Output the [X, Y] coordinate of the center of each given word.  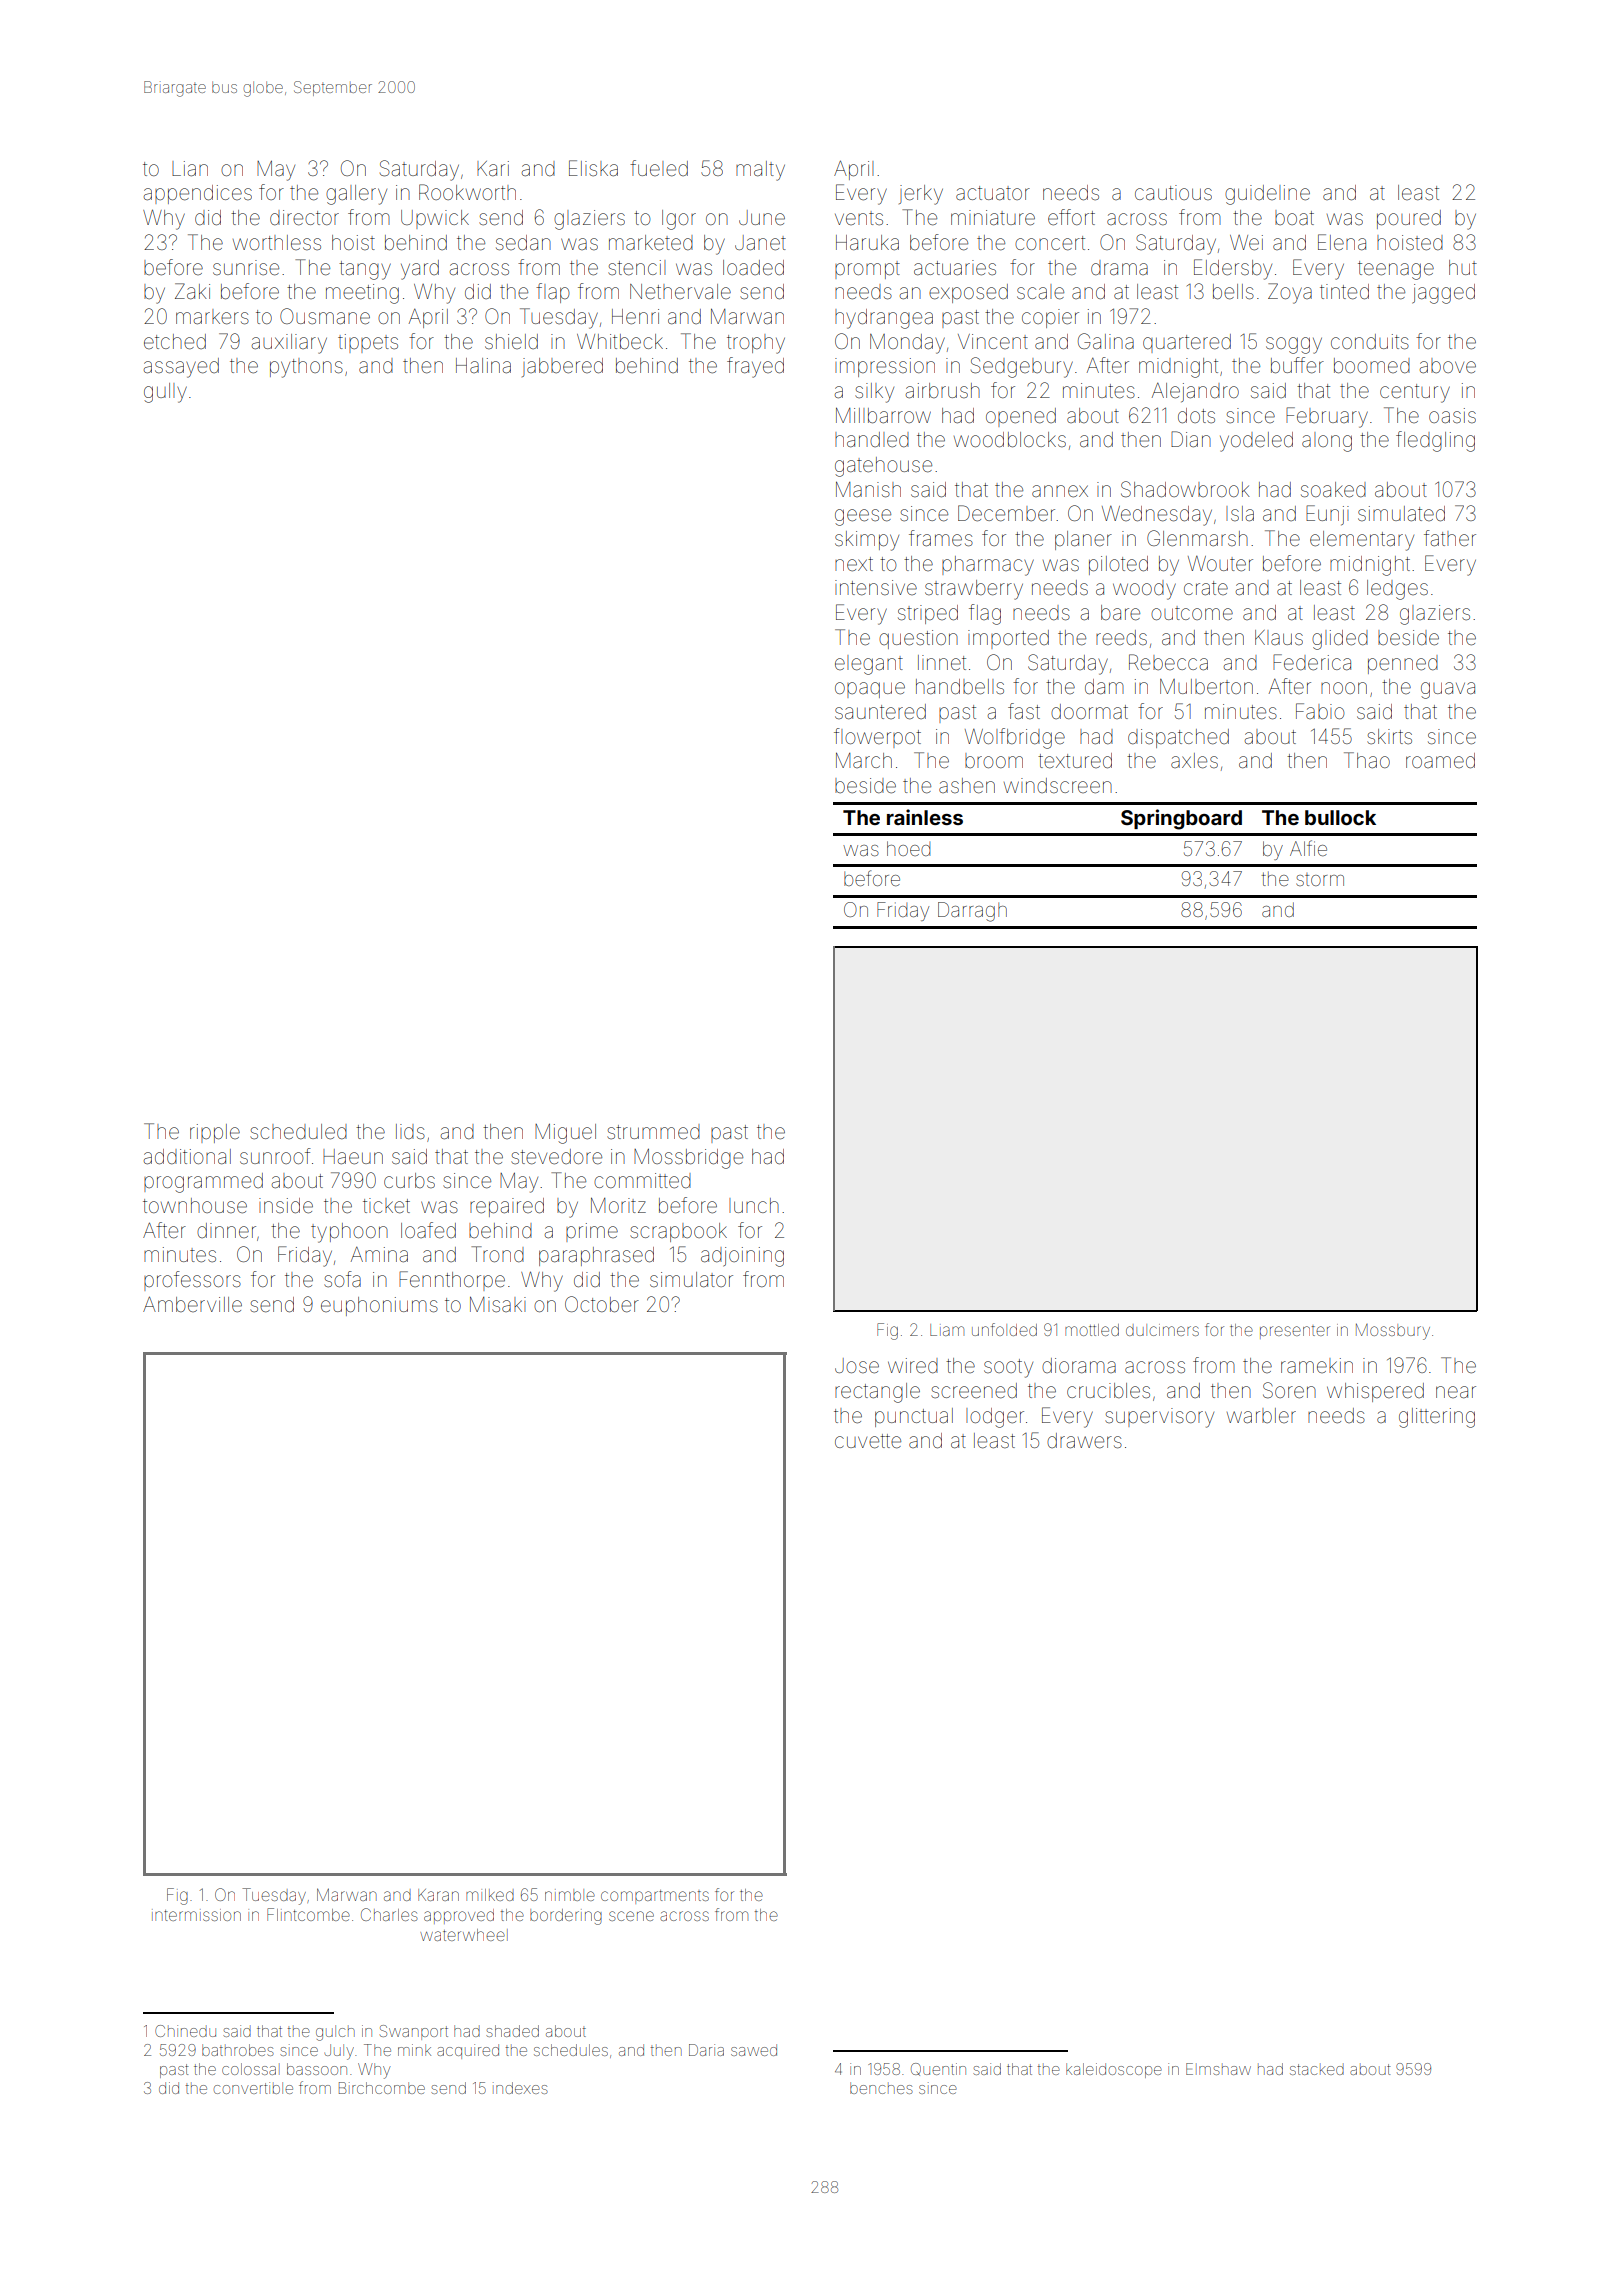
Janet [760, 243]
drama [1119, 267]
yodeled [1256, 442]
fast [1024, 711]
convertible [253, 2088]
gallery [356, 195]
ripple [215, 1133]
